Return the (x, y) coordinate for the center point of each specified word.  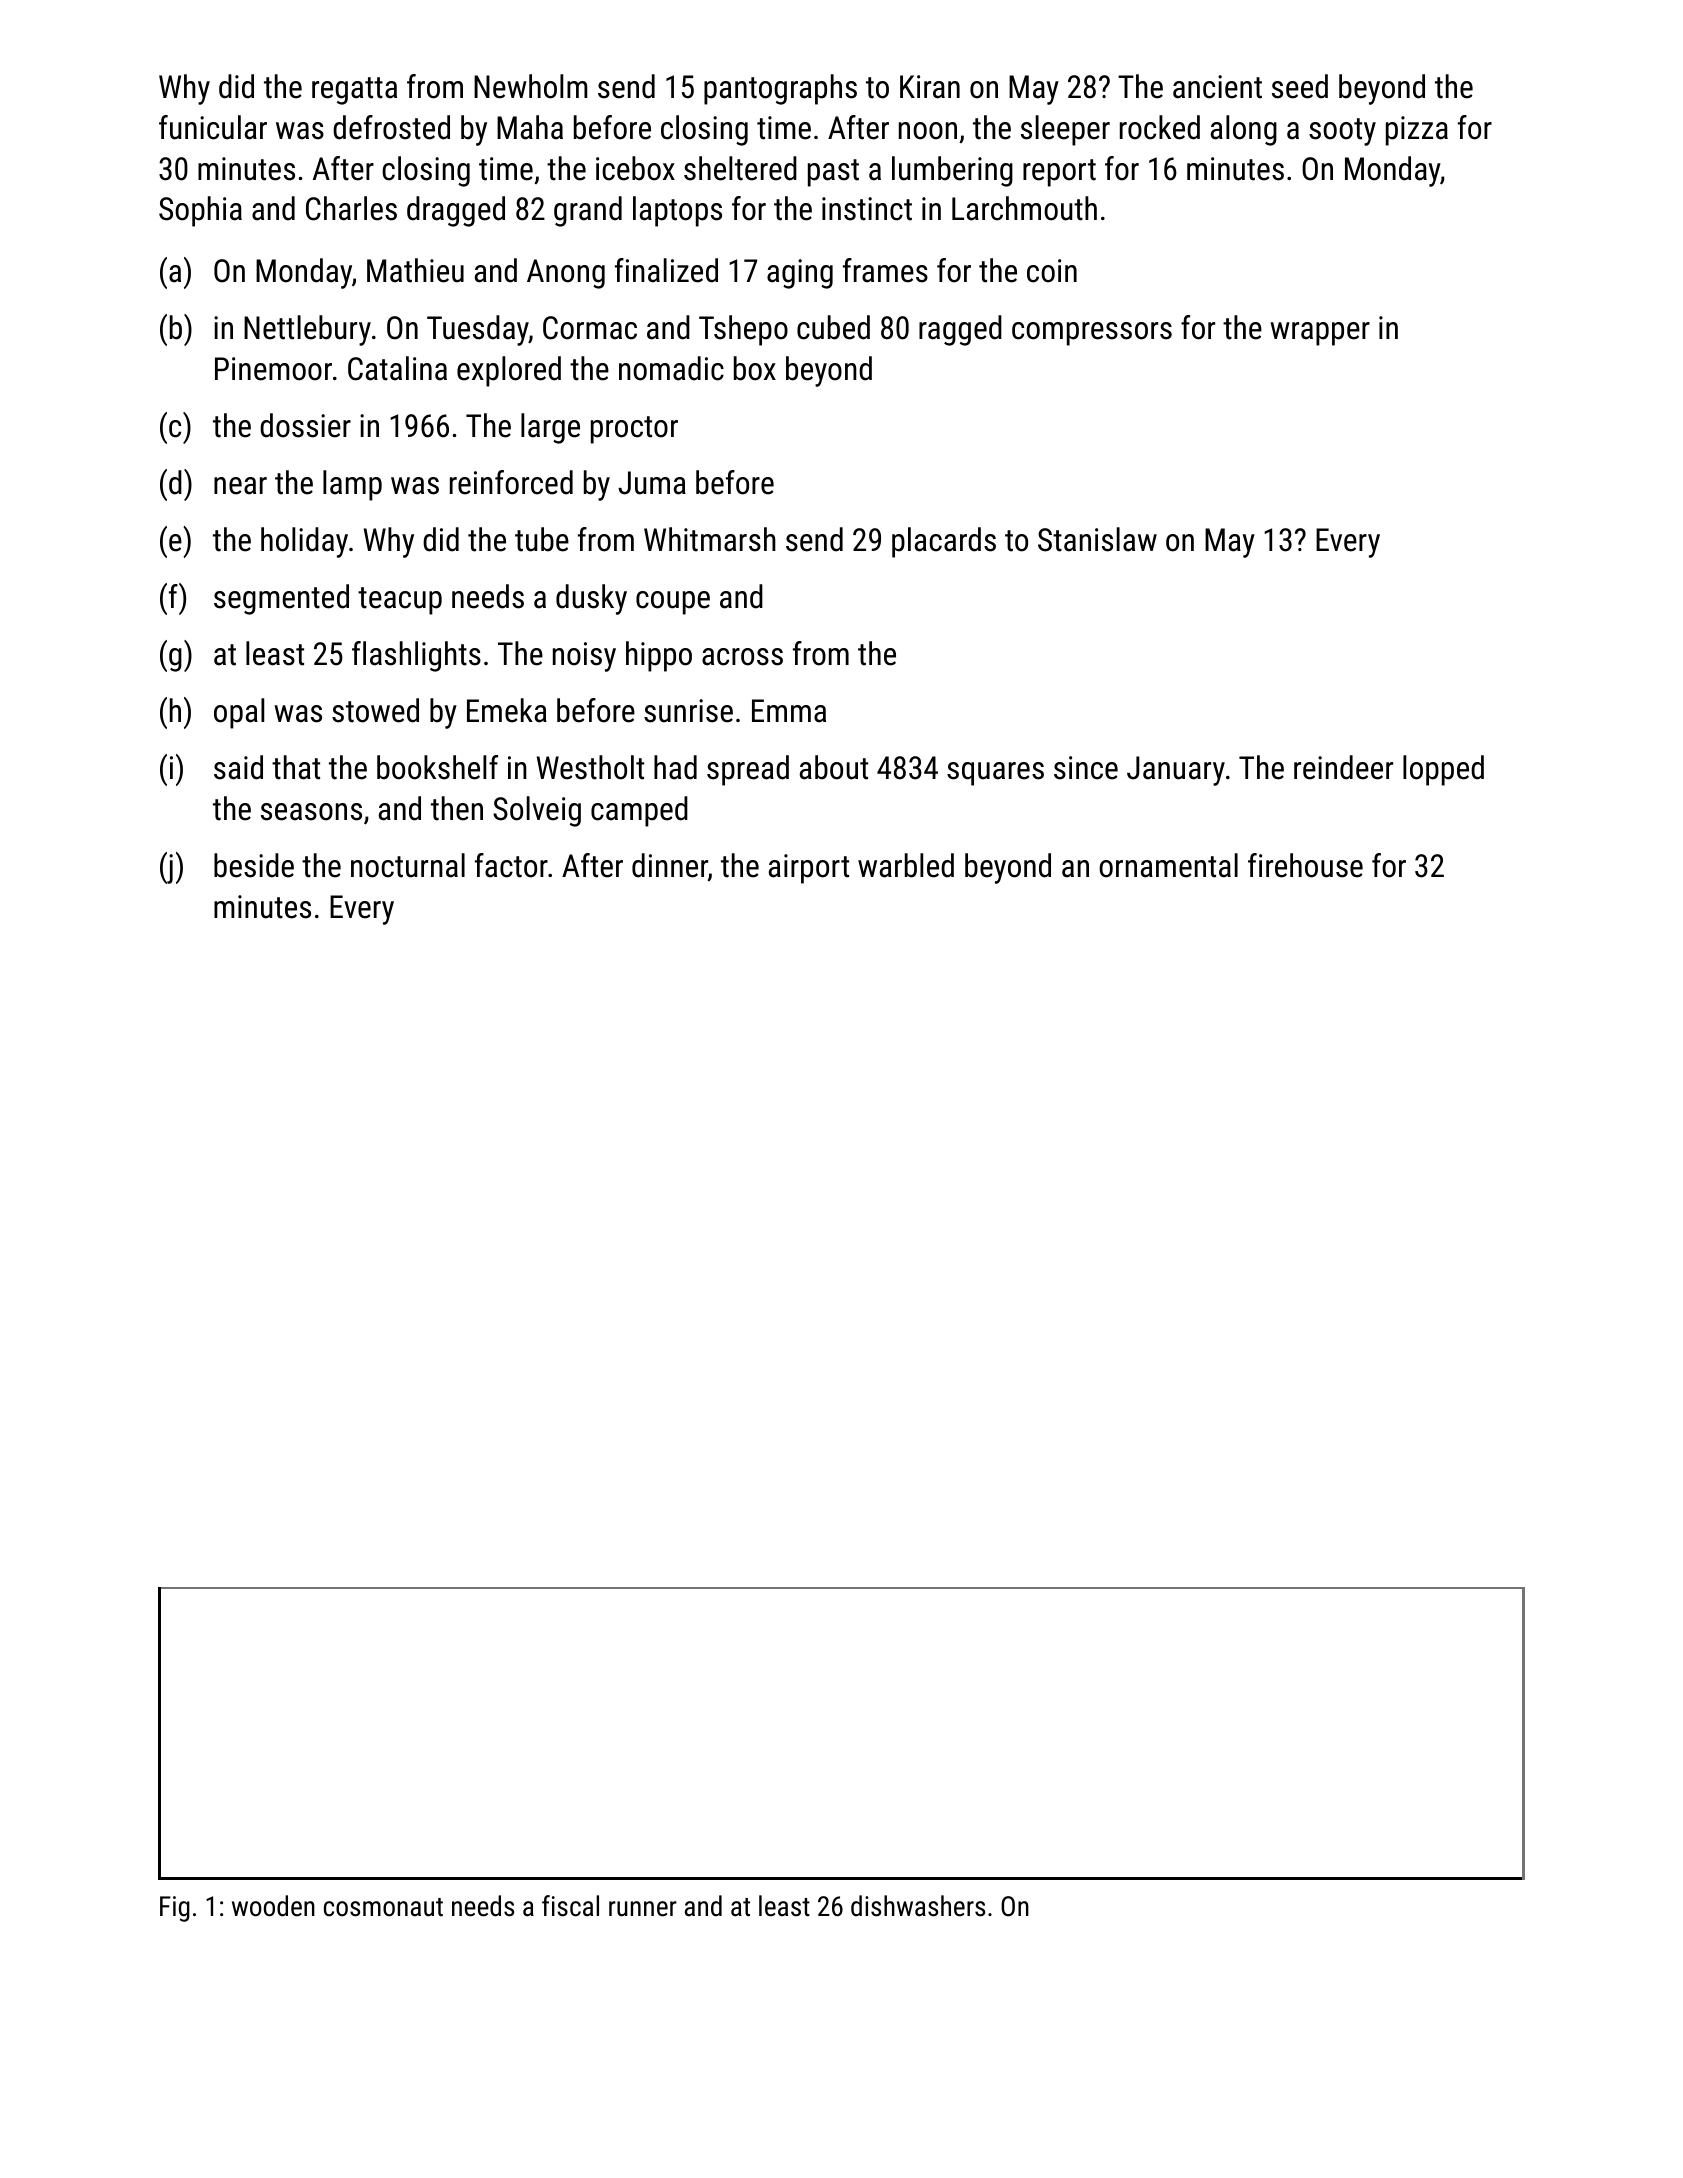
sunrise (688, 711)
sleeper (1065, 130)
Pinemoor (273, 369)
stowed (375, 710)
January (1176, 771)
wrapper (1320, 334)
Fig (175, 1909)
